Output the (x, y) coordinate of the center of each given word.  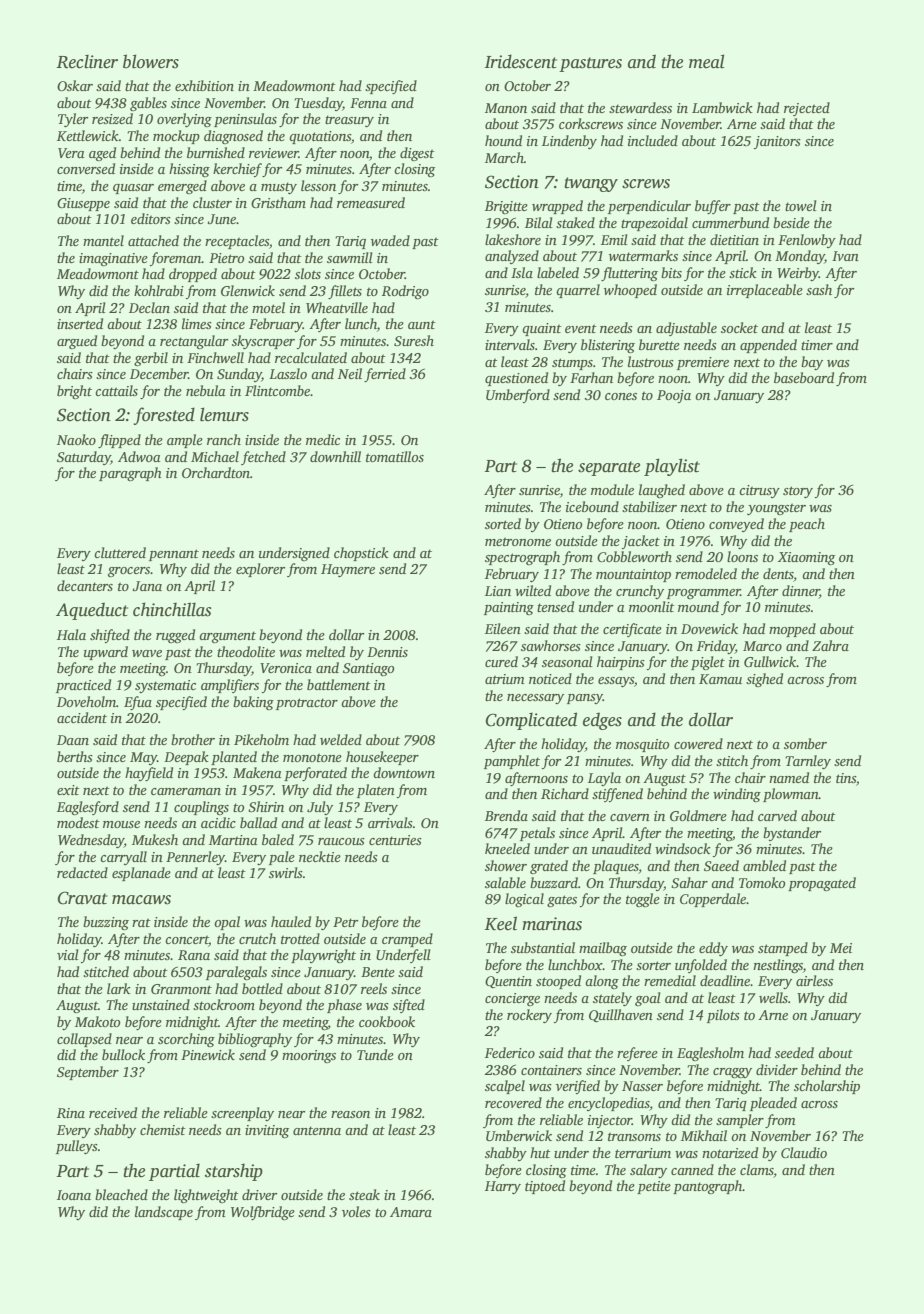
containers (551, 1070)
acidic (218, 822)
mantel (103, 240)
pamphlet (512, 762)
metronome (518, 541)
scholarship (827, 1087)
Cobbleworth (634, 556)
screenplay (242, 1114)
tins (846, 778)
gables (148, 104)
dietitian (734, 239)
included (653, 140)
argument (227, 637)
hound (503, 140)
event (581, 328)
